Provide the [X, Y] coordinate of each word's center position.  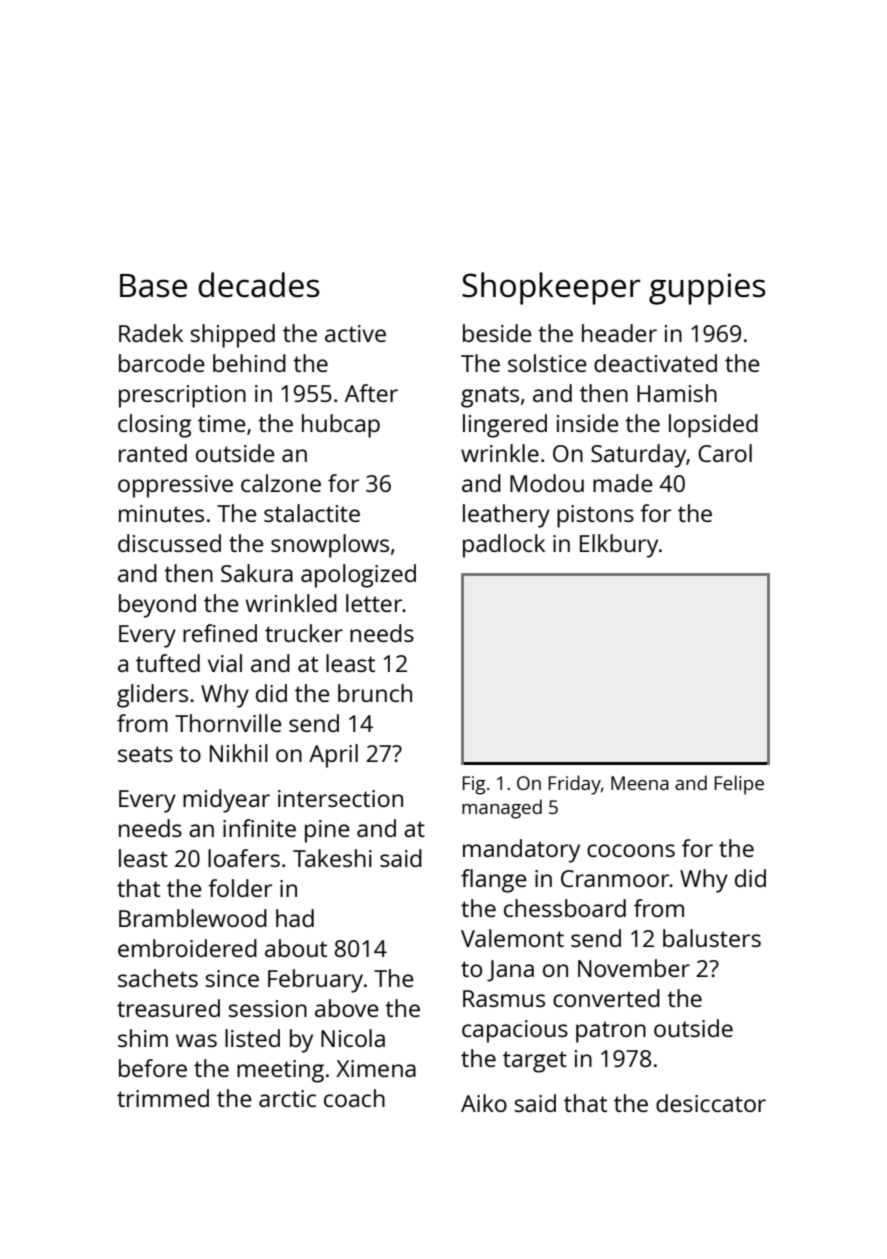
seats [145, 754]
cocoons [631, 850]
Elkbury [619, 546]
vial [225, 663]
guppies [707, 289]
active [355, 333]
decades [259, 285]
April [333, 756]
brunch [375, 693]
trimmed [163, 1098]
